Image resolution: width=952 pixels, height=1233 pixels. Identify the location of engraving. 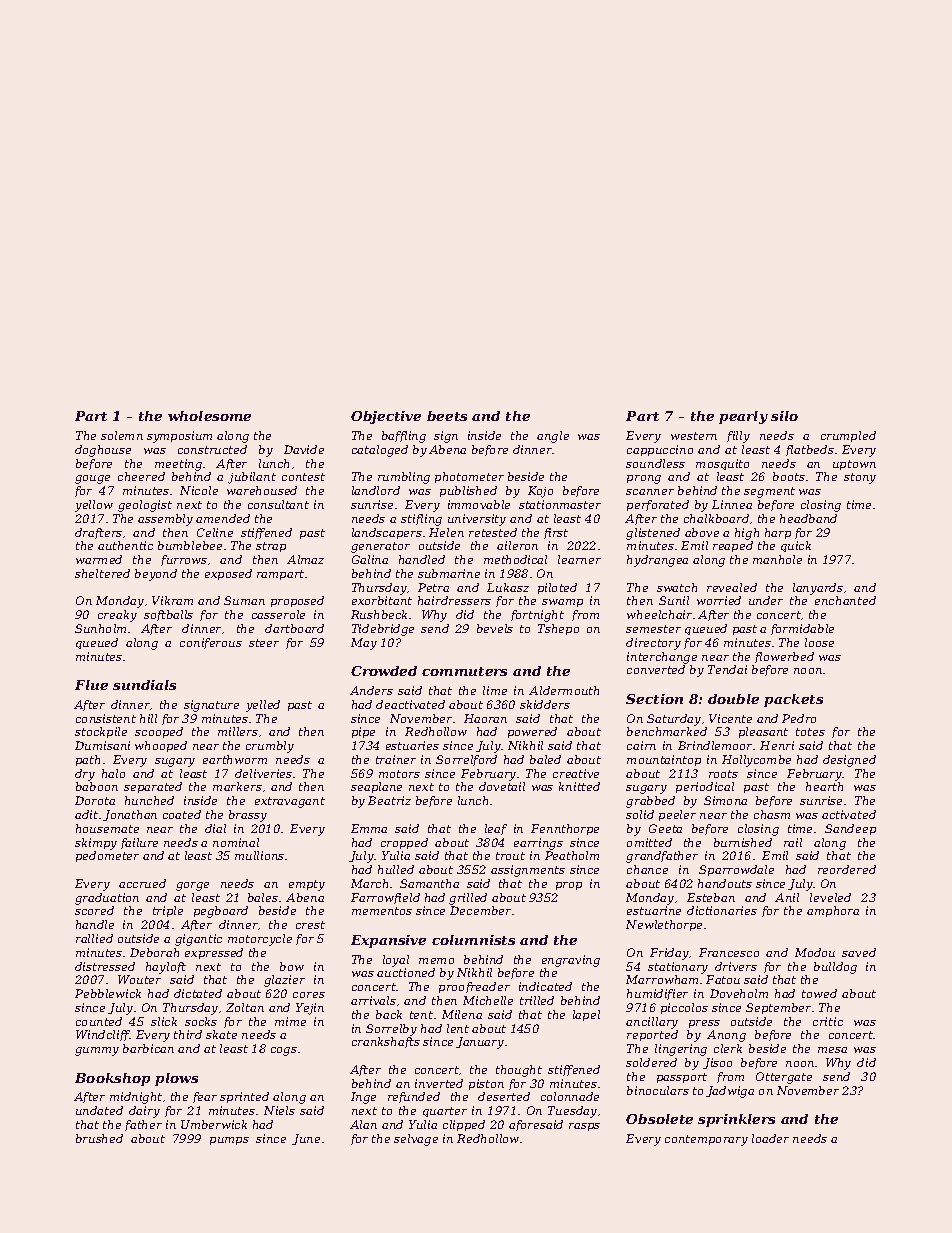
(571, 961).
